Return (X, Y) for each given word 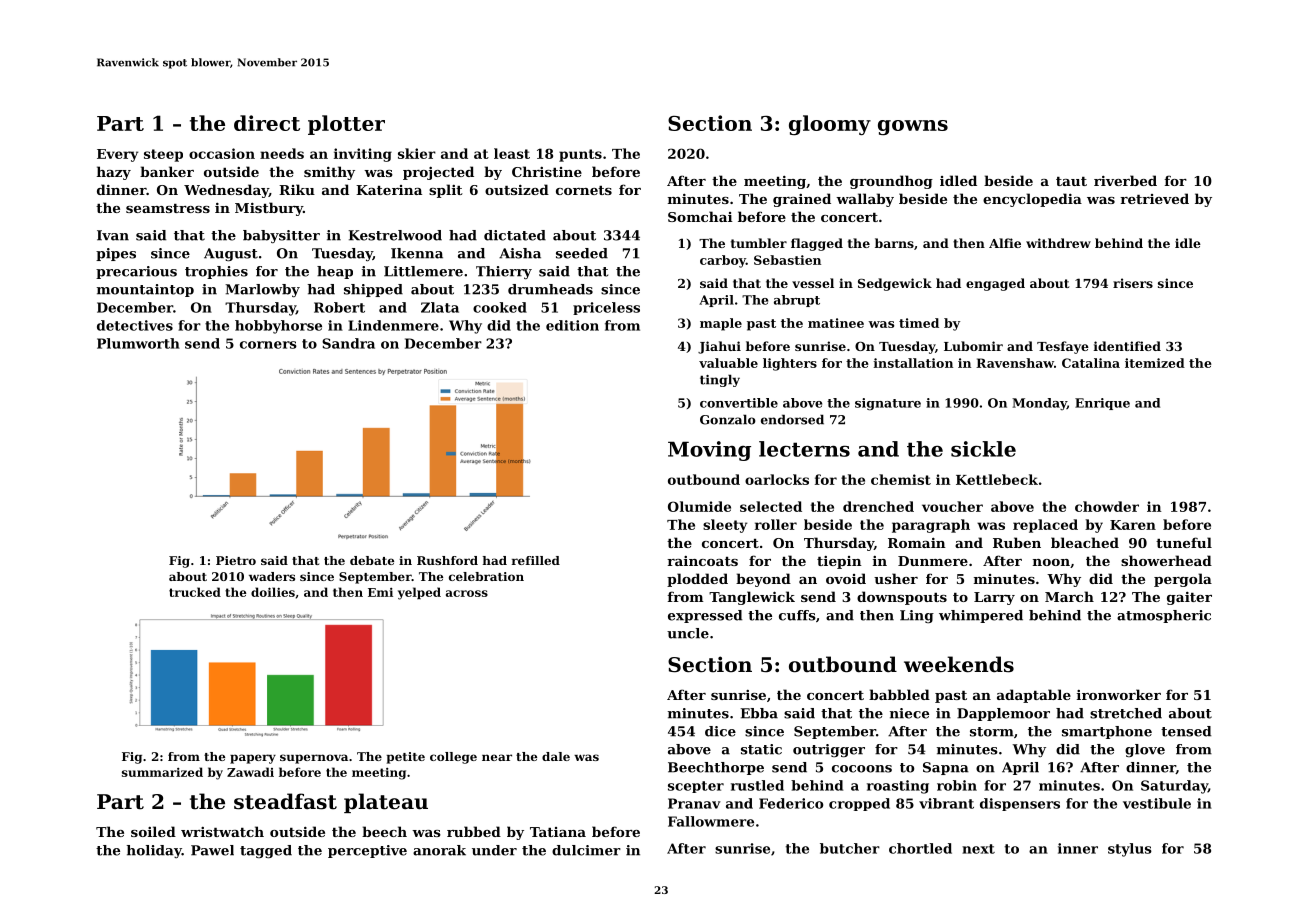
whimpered (981, 616)
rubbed (474, 831)
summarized (162, 772)
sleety (725, 526)
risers (1133, 283)
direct (267, 123)
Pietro (236, 560)
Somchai (700, 216)
